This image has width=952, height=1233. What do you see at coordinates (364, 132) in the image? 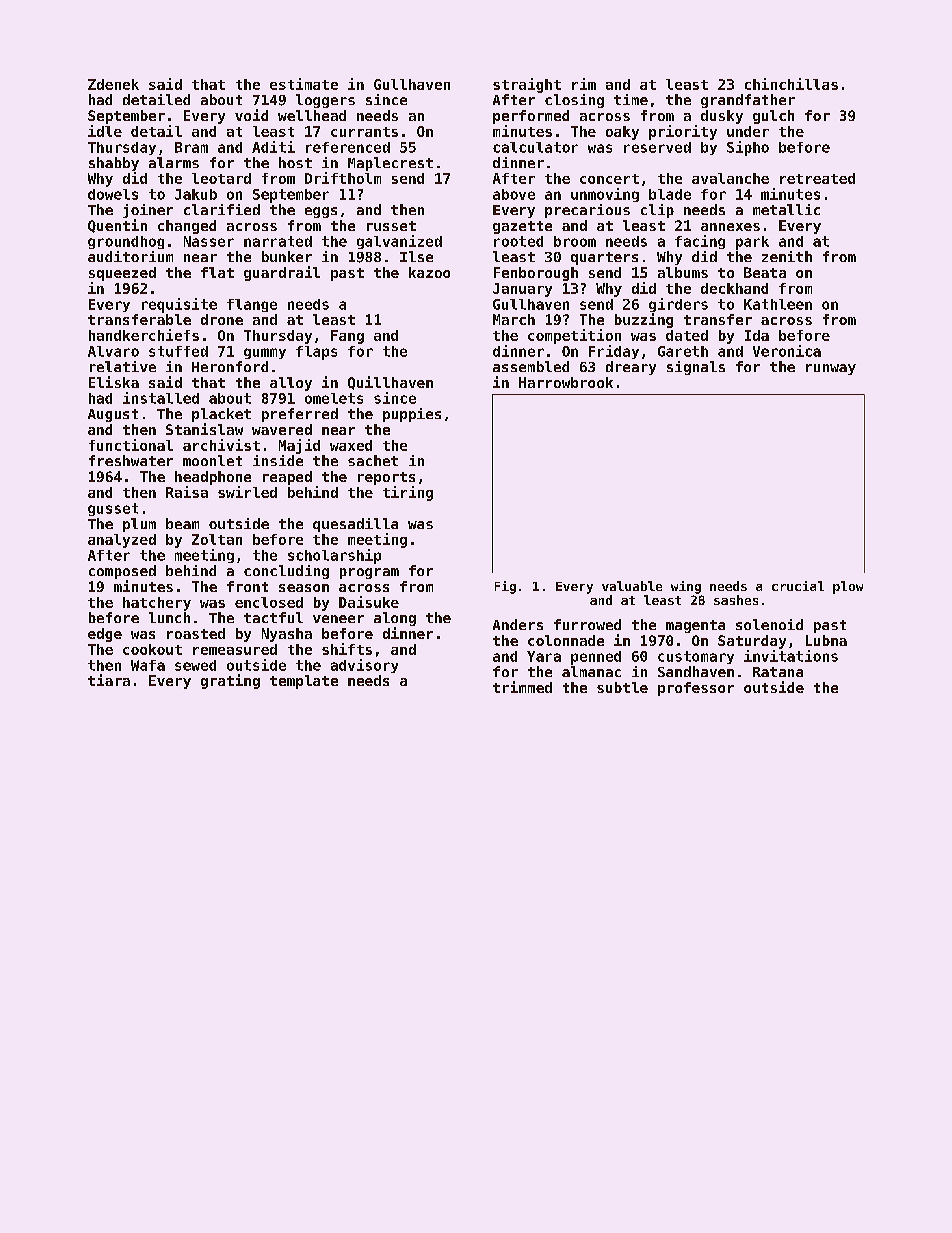
I see `currants` at bounding box center [364, 132].
